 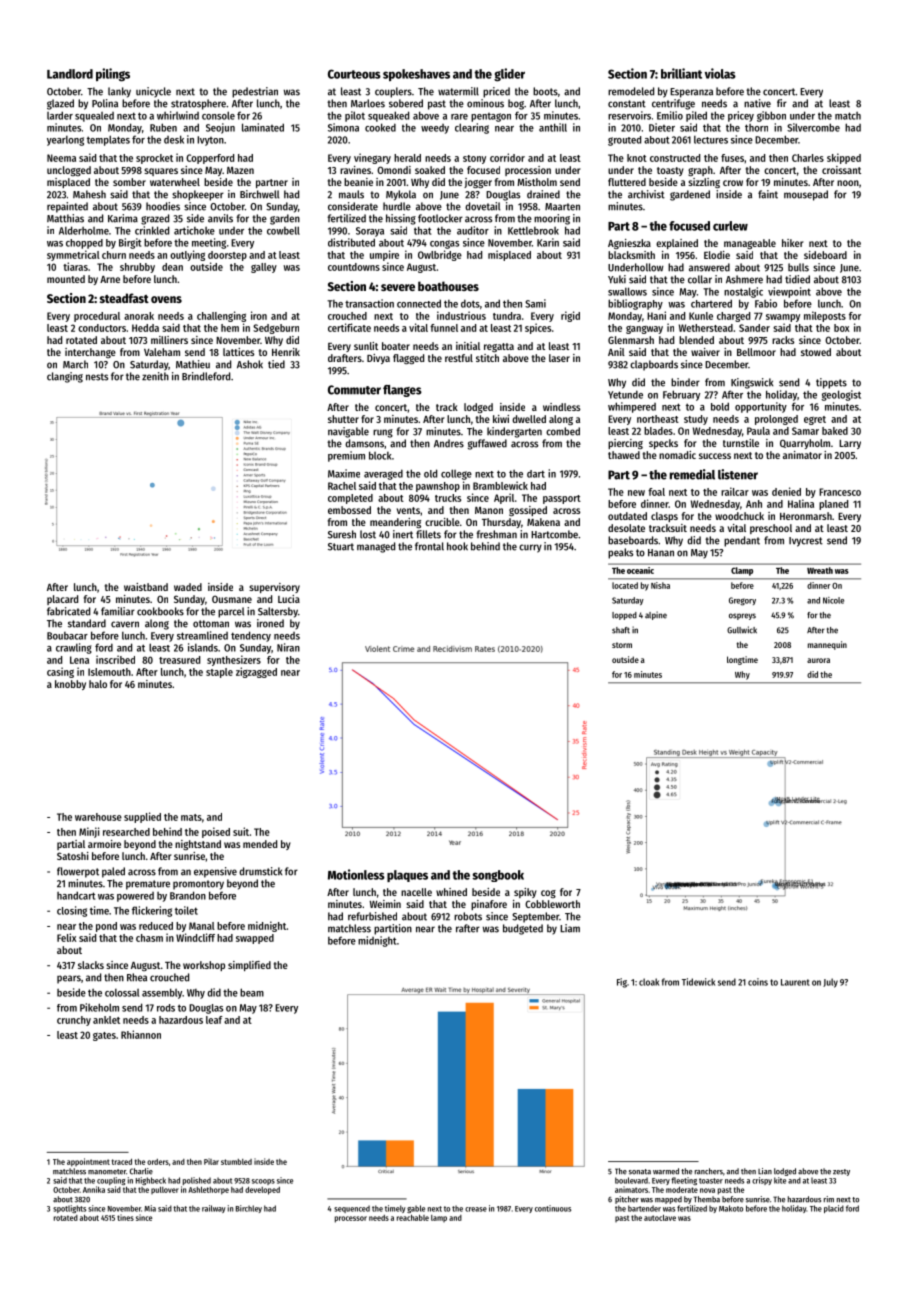 What do you see at coordinates (113, 75) in the screenshot?
I see `pilings` at bounding box center [113, 75].
